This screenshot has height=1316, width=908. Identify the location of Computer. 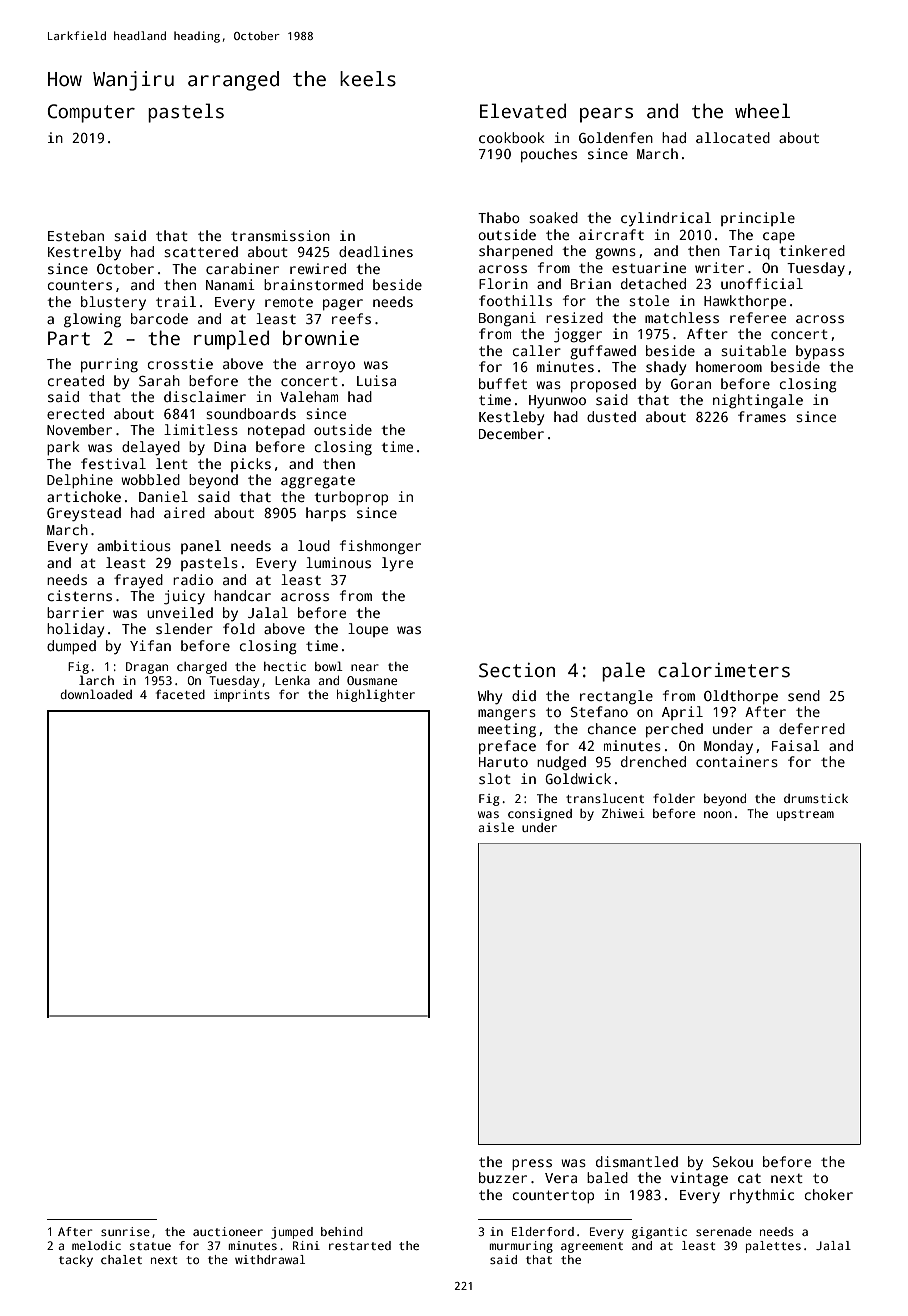
(91, 113).
